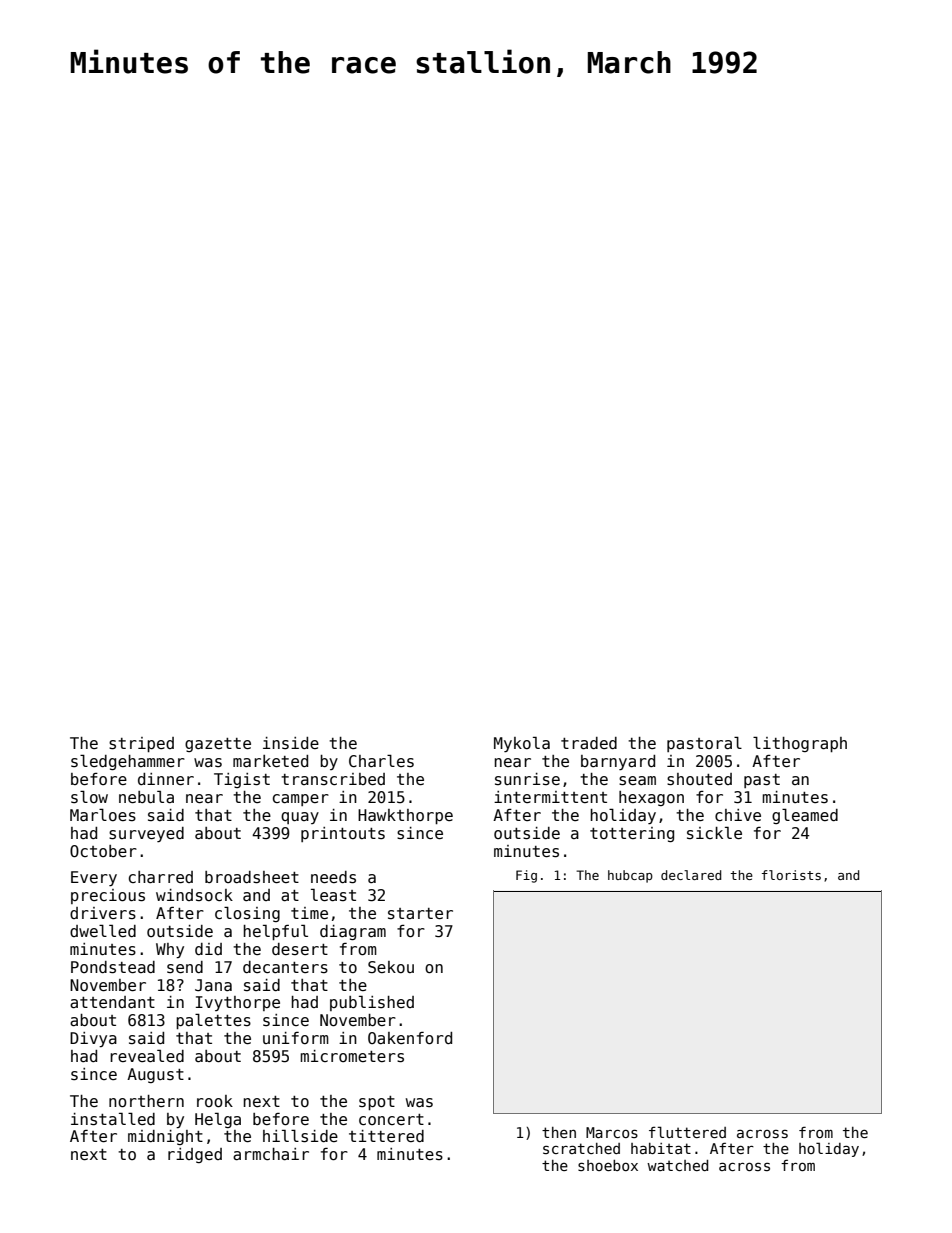  I want to click on watched, so click(677, 1165).
